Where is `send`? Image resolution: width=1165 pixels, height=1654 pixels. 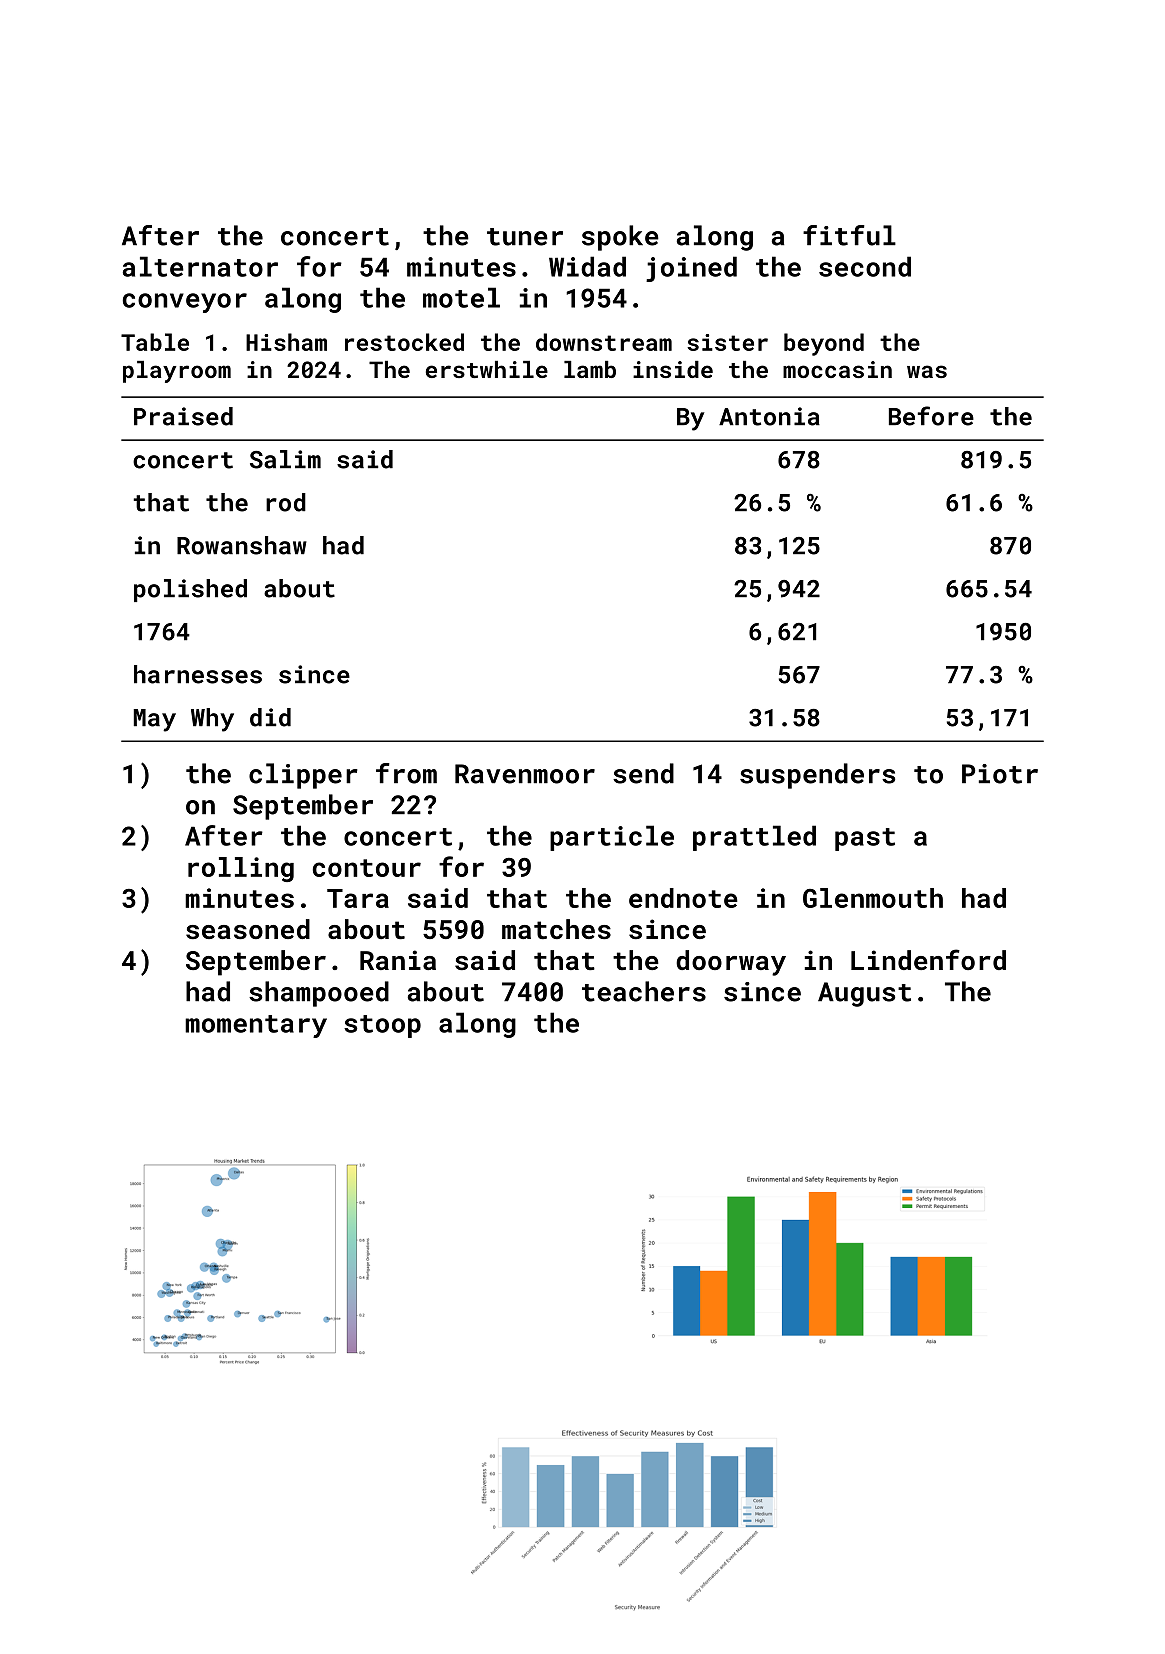 send is located at coordinates (643, 773).
